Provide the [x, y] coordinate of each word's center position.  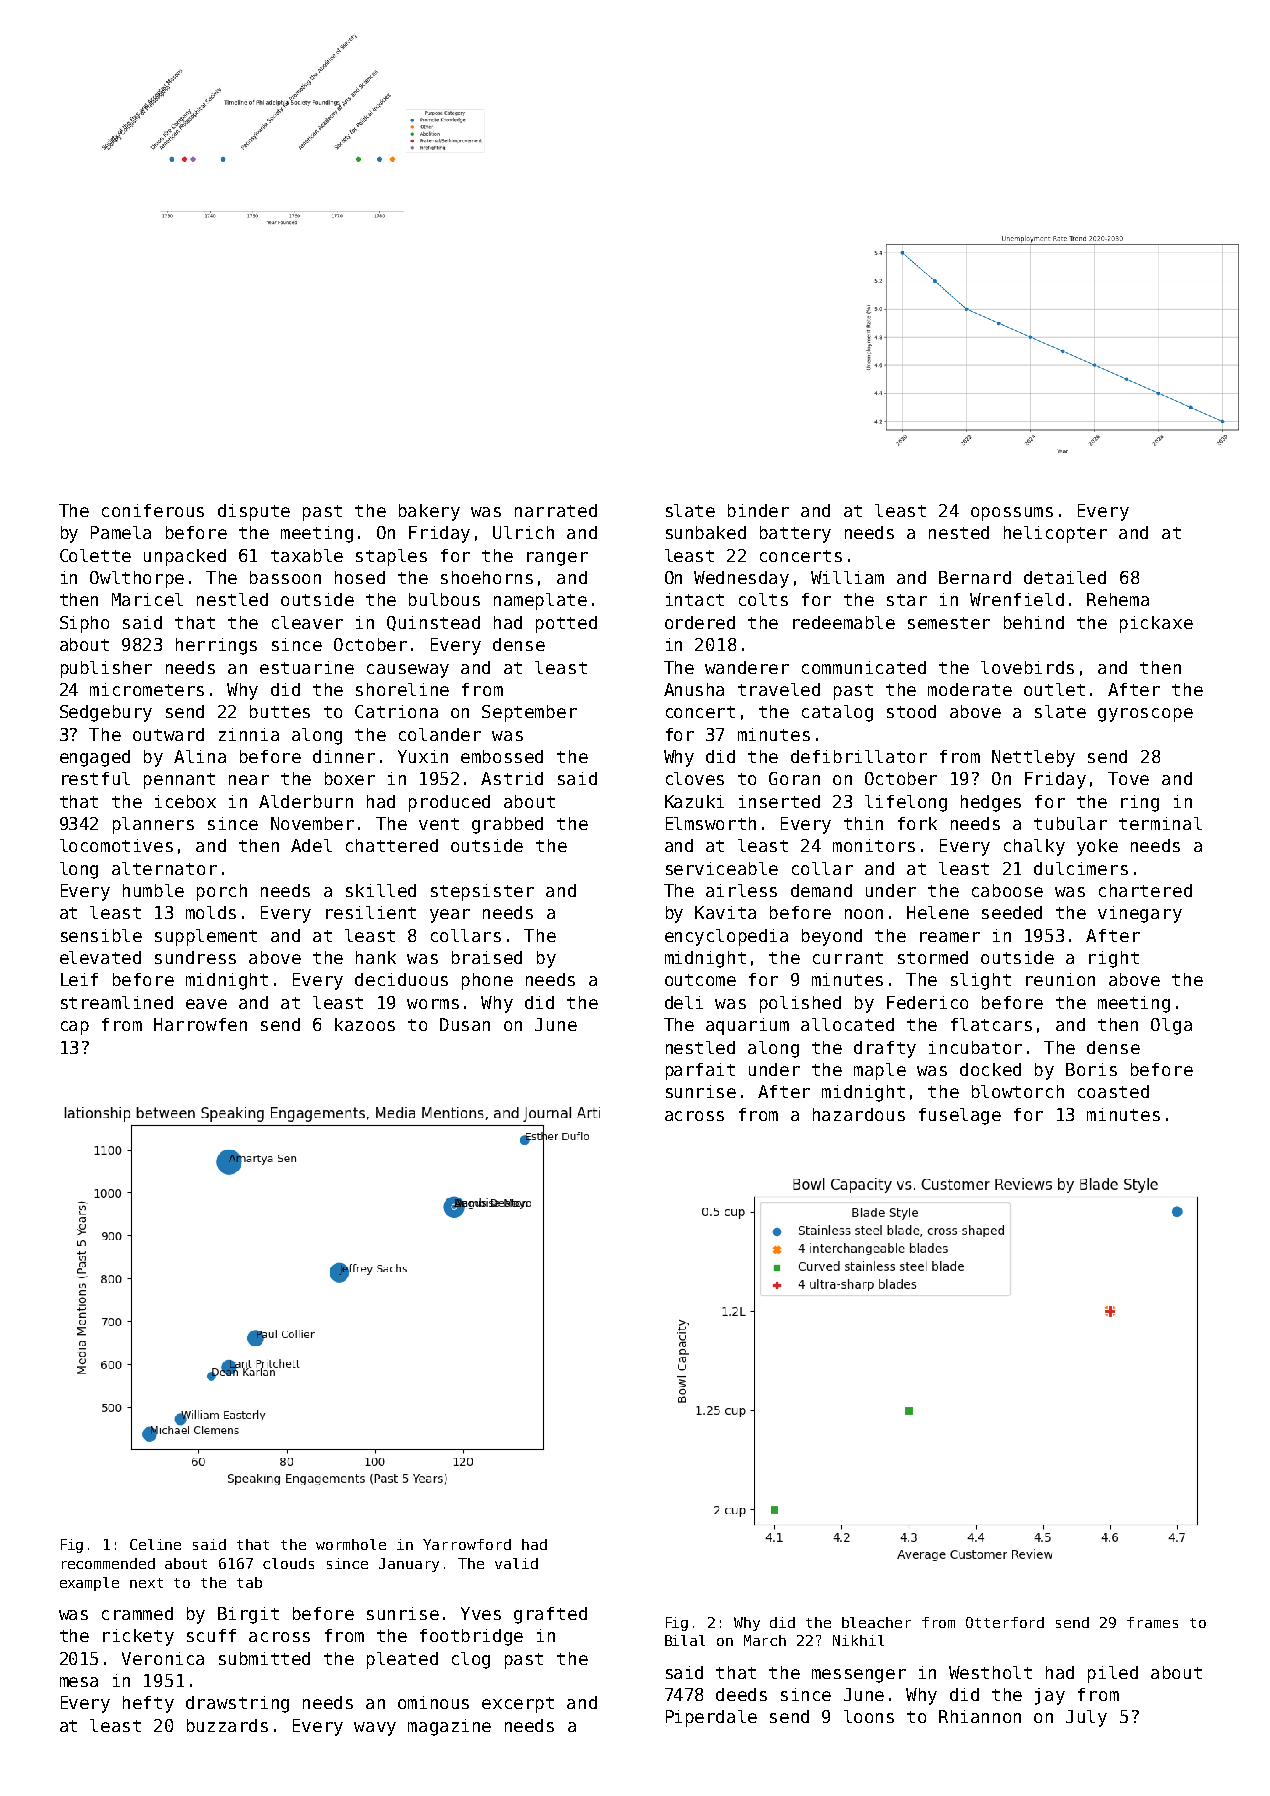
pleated [402, 1660]
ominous [433, 1702]
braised [487, 957]
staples [391, 557]
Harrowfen [200, 1024]
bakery [429, 512]
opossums [1012, 514]
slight [981, 981]
